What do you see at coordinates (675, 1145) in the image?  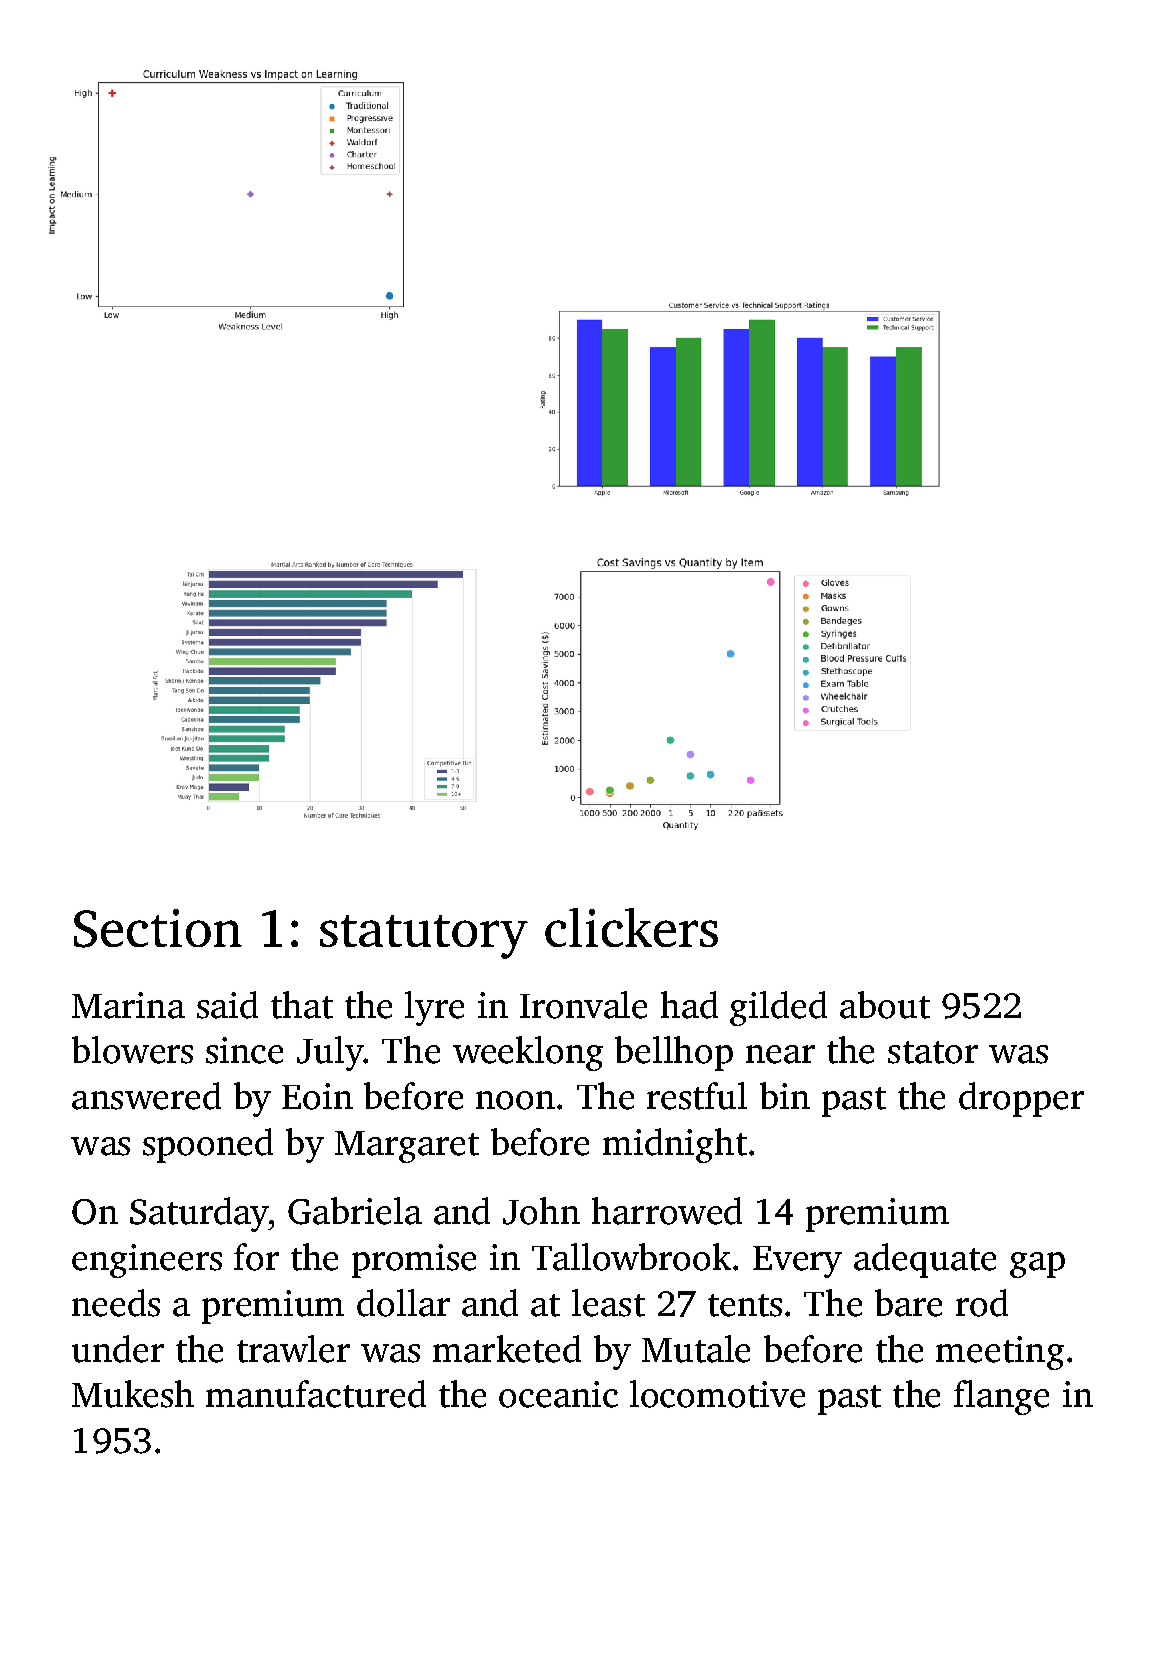 I see `midnight` at bounding box center [675, 1145].
